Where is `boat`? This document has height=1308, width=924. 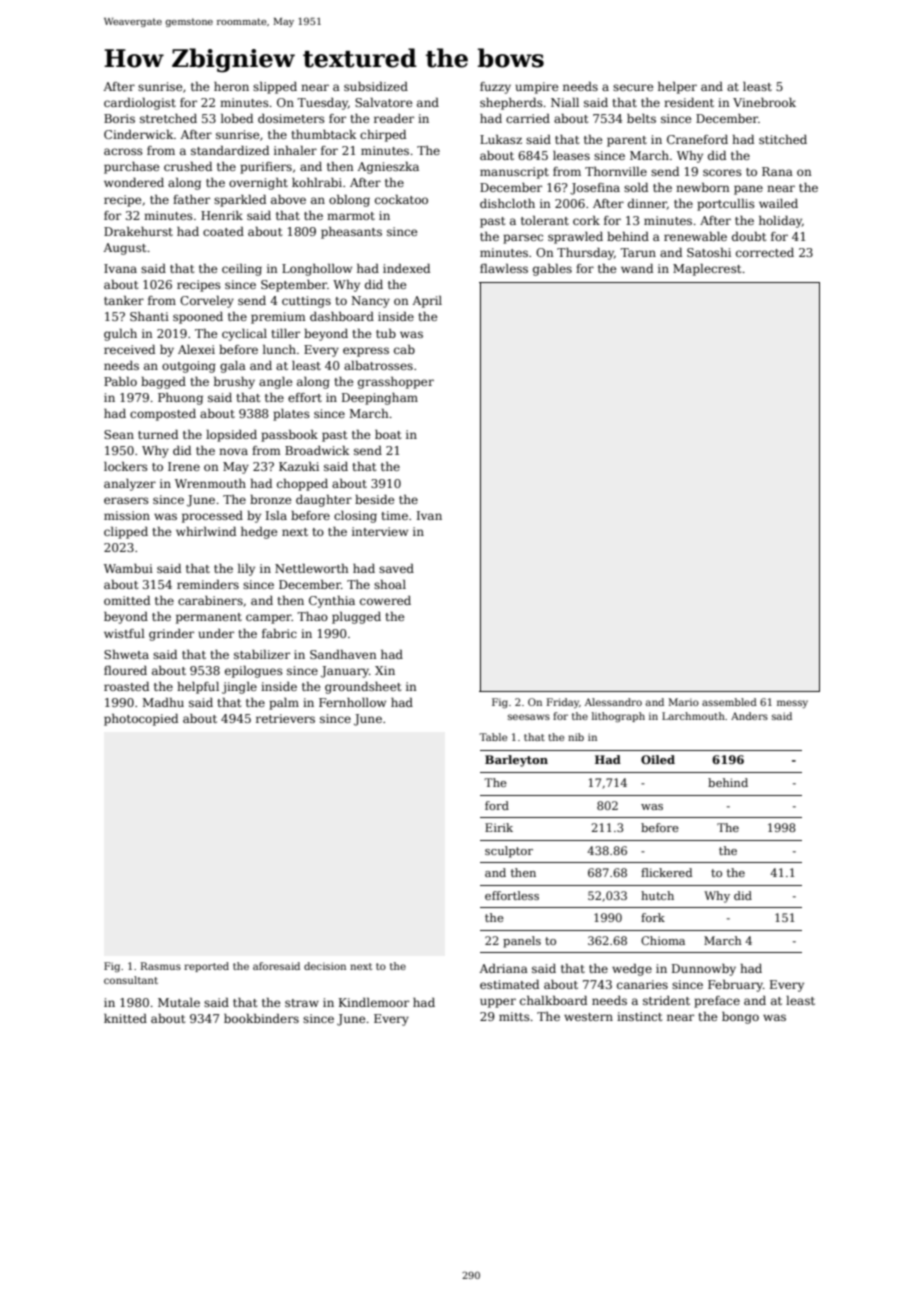 boat is located at coordinates (388, 434).
